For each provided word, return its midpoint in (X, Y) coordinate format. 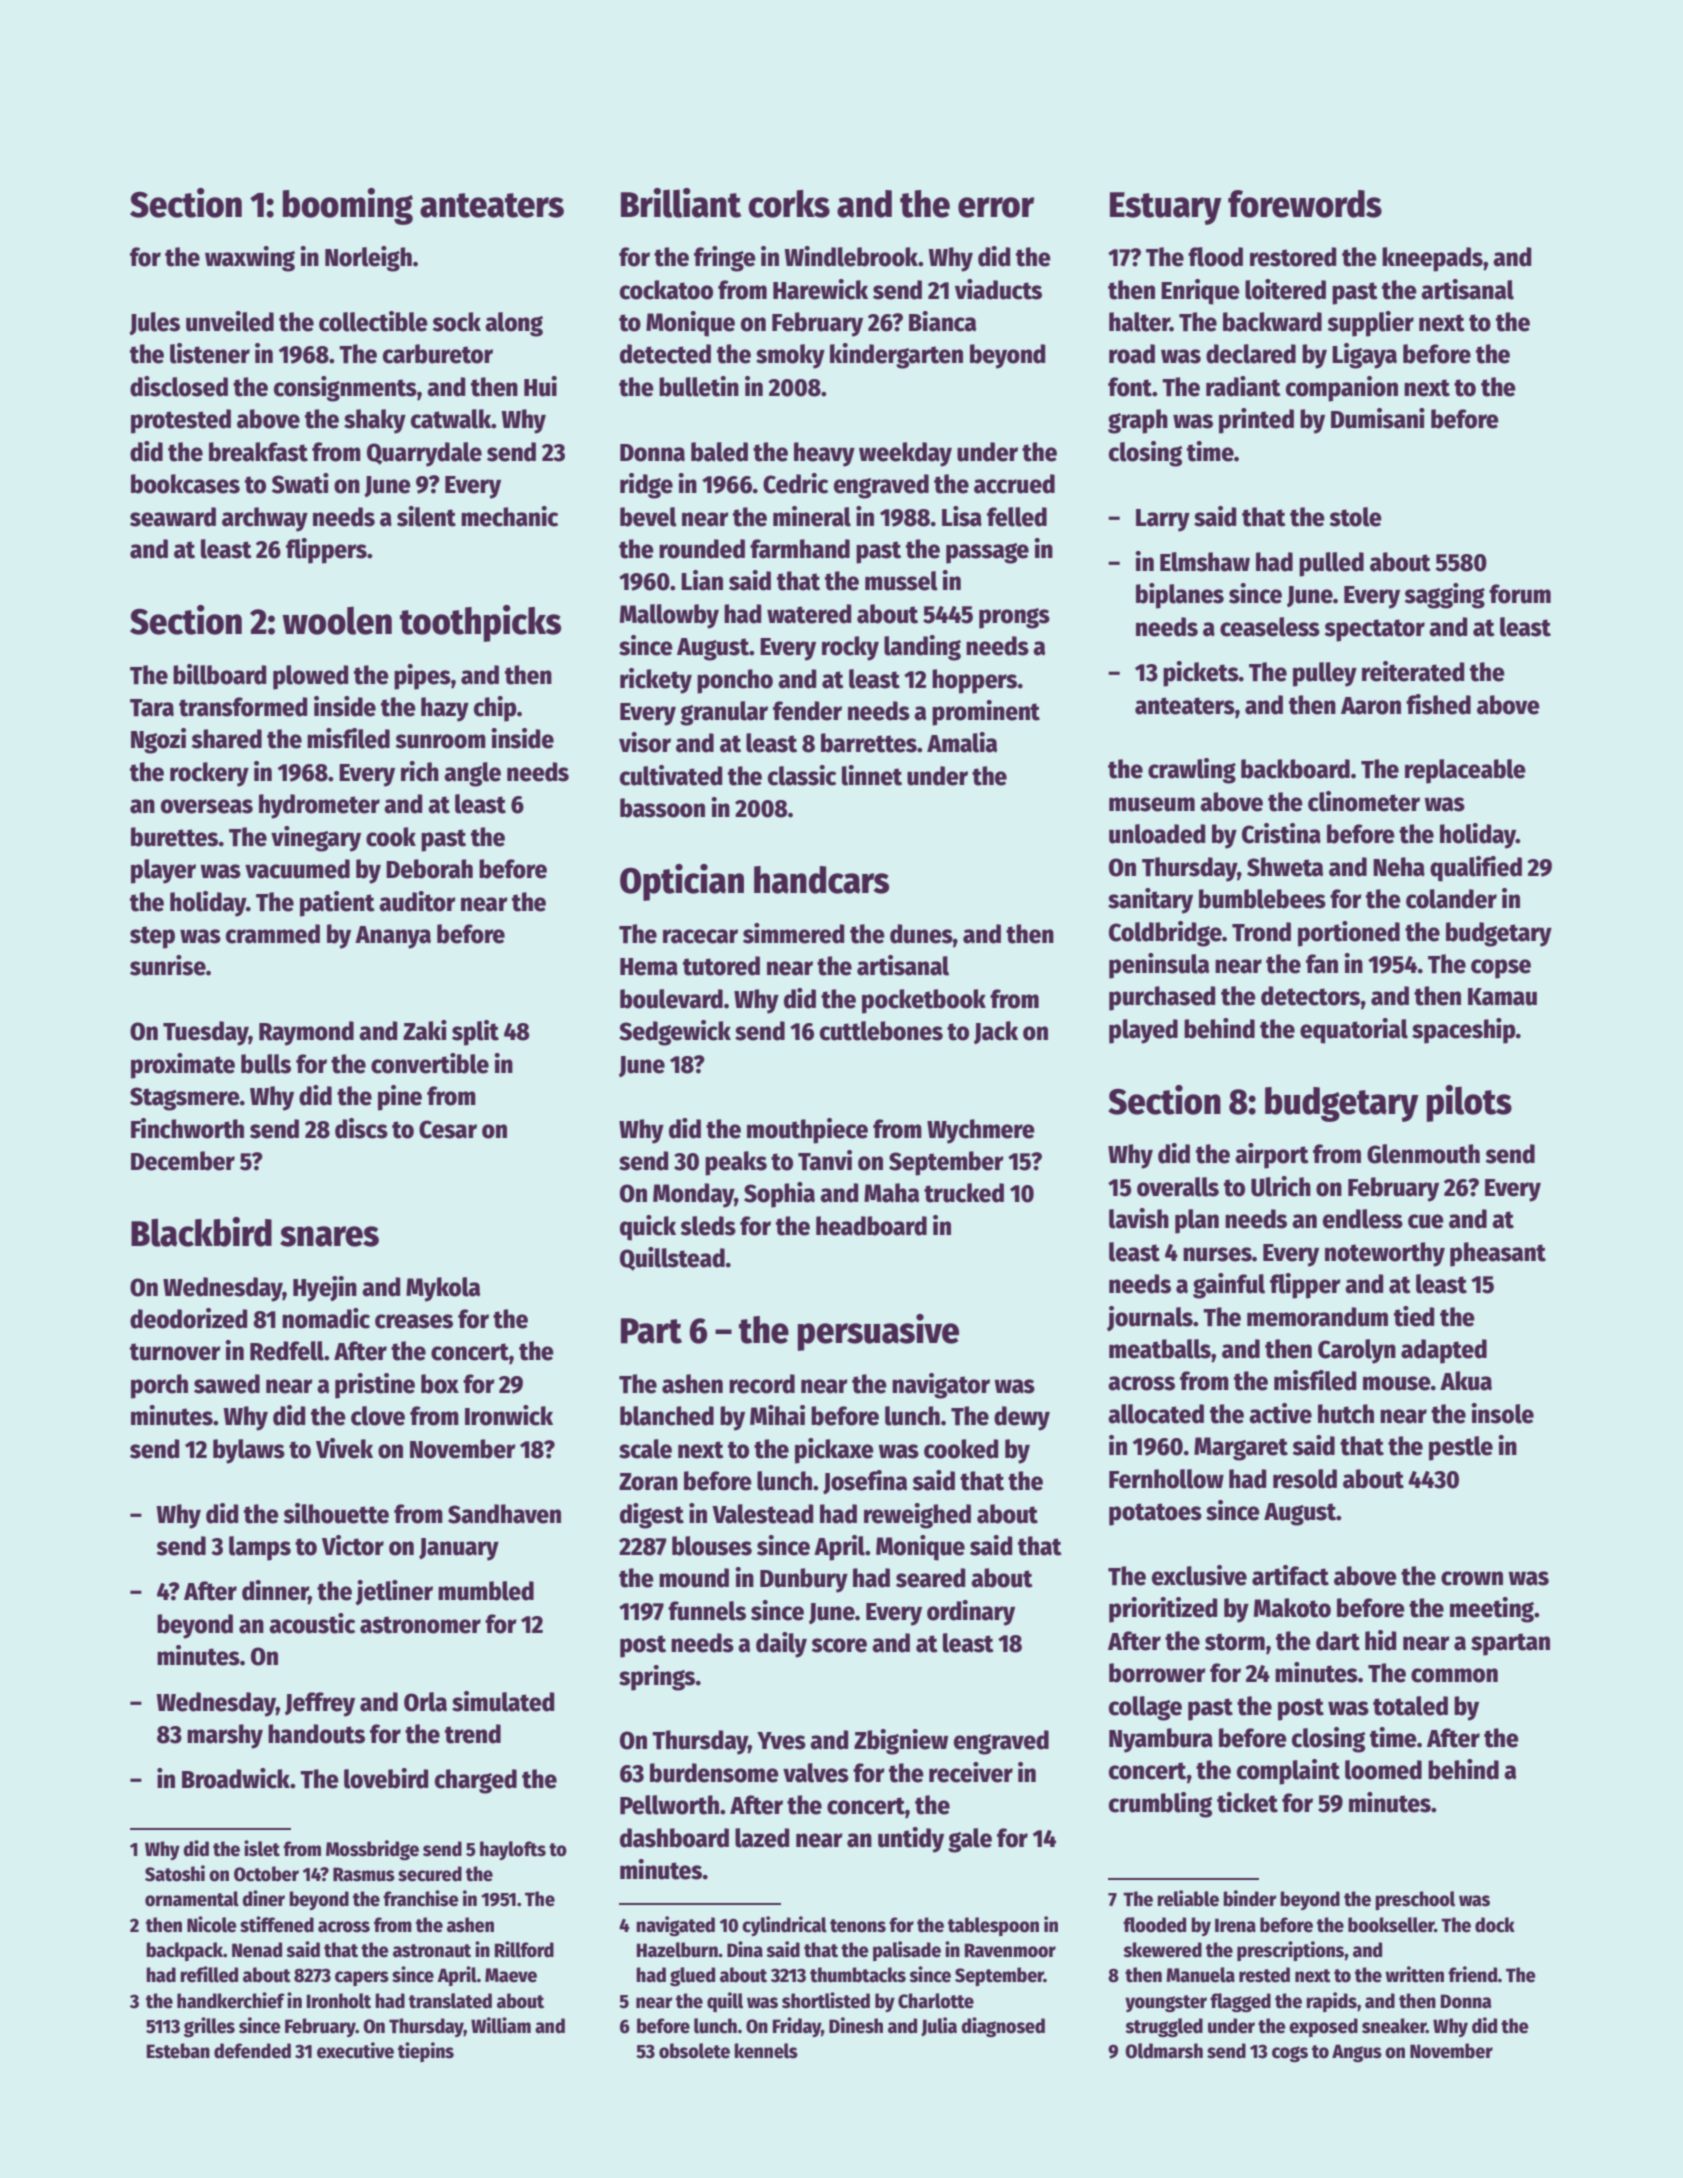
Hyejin (325, 1289)
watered (809, 614)
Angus (1357, 2053)
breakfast (258, 452)
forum (1520, 594)
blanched (667, 1416)
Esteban (178, 2051)
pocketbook (924, 1001)
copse (1501, 969)
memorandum (1317, 1317)
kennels (766, 2051)
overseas (207, 806)
